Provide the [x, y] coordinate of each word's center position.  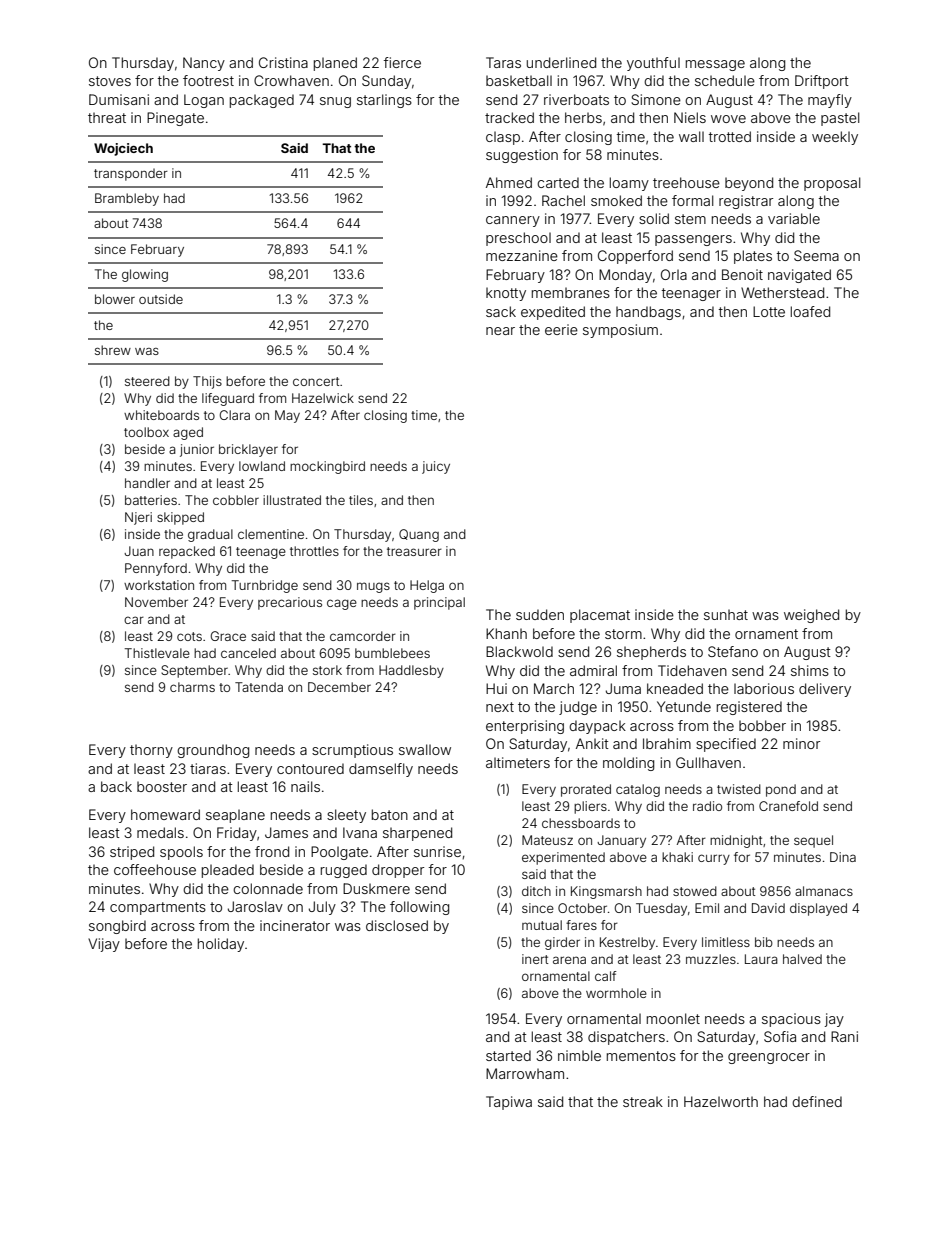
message [715, 65]
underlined [561, 62]
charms [192, 687]
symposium [620, 331]
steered [147, 381]
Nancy [204, 64]
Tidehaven [692, 670]
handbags [648, 313]
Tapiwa [509, 1103]
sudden [540, 614]
